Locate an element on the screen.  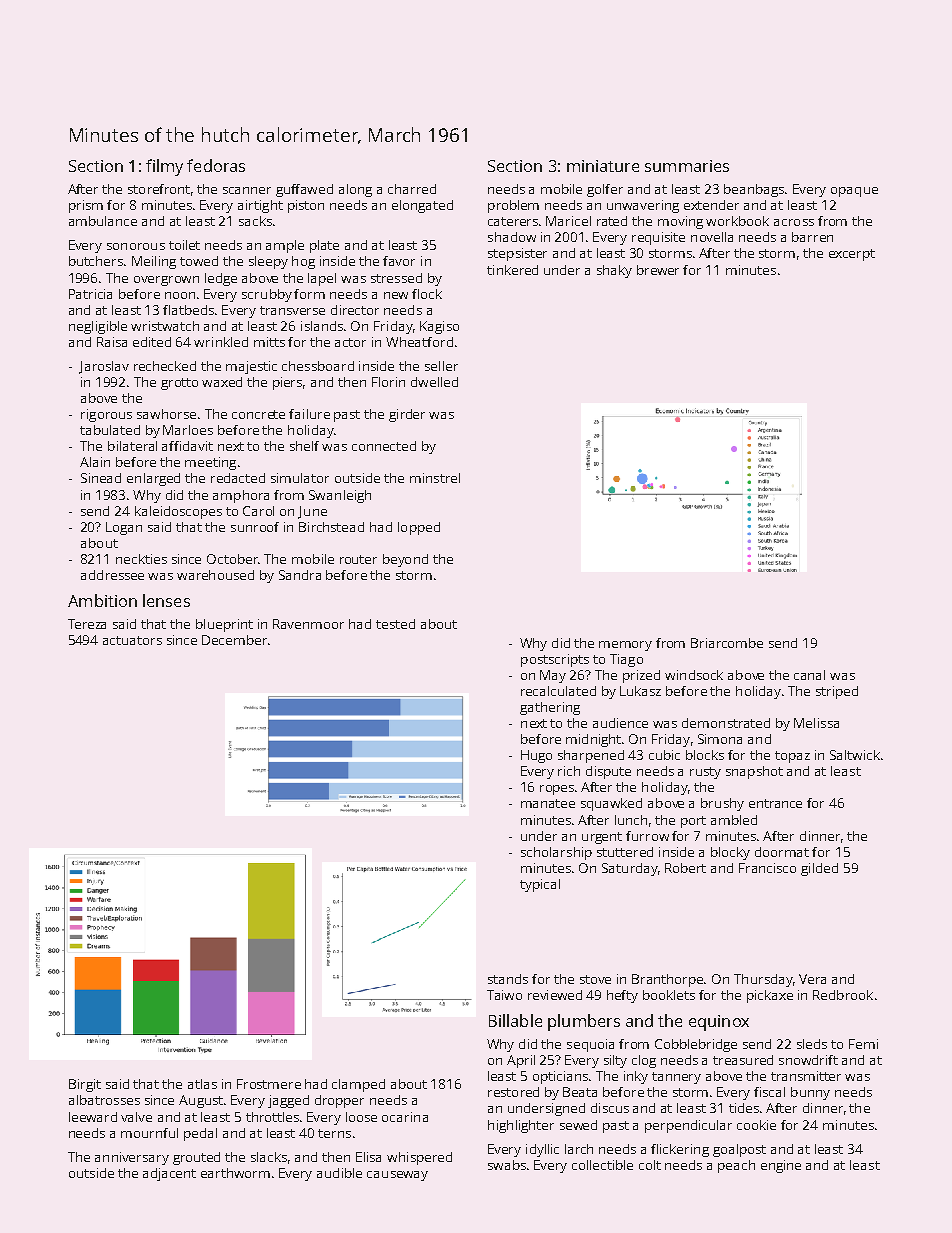
Saltwick is located at coordinates (855, 755).
